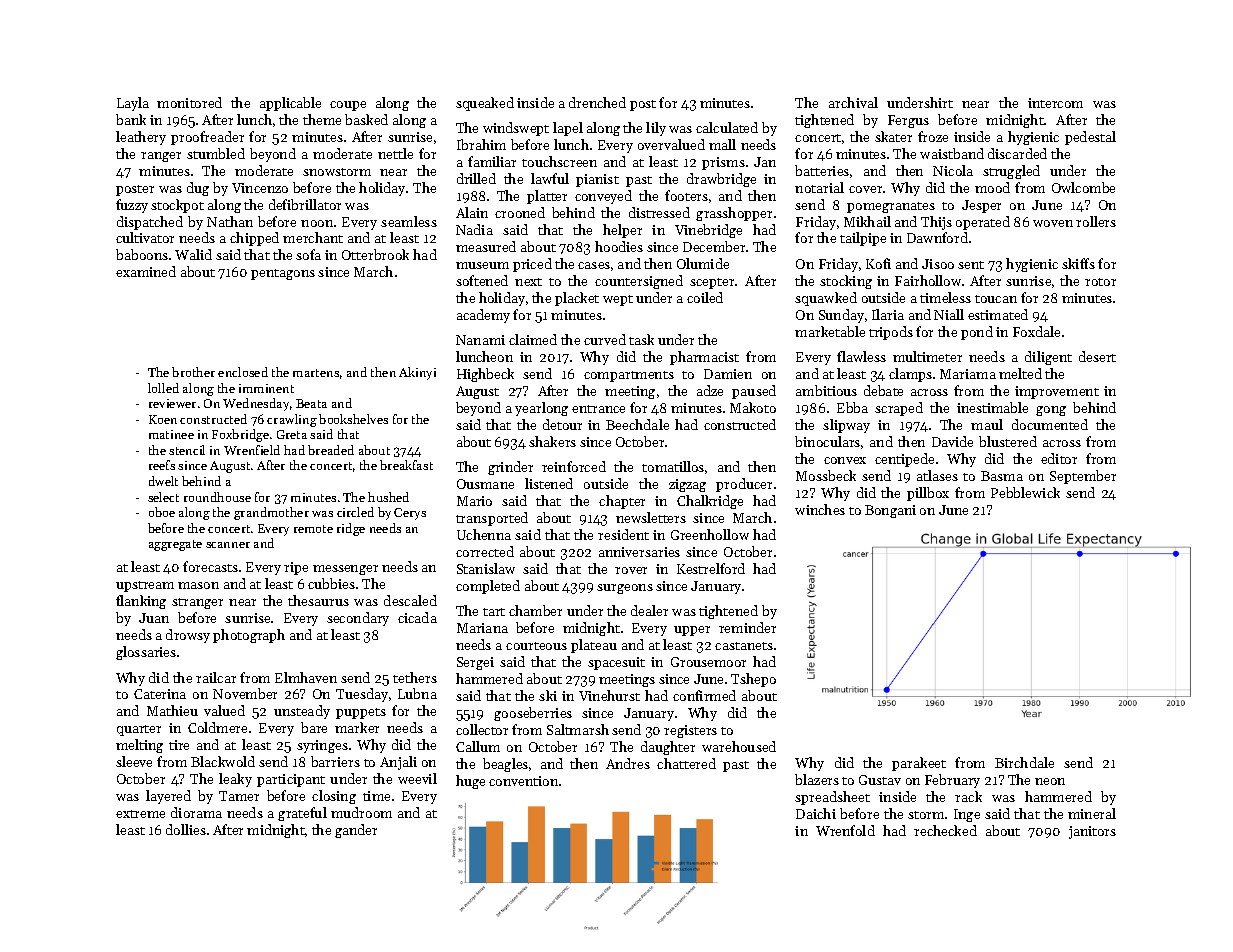 This screenshot has height=952, width=1233. I want to click on spacesuit, so click(616, 663).
